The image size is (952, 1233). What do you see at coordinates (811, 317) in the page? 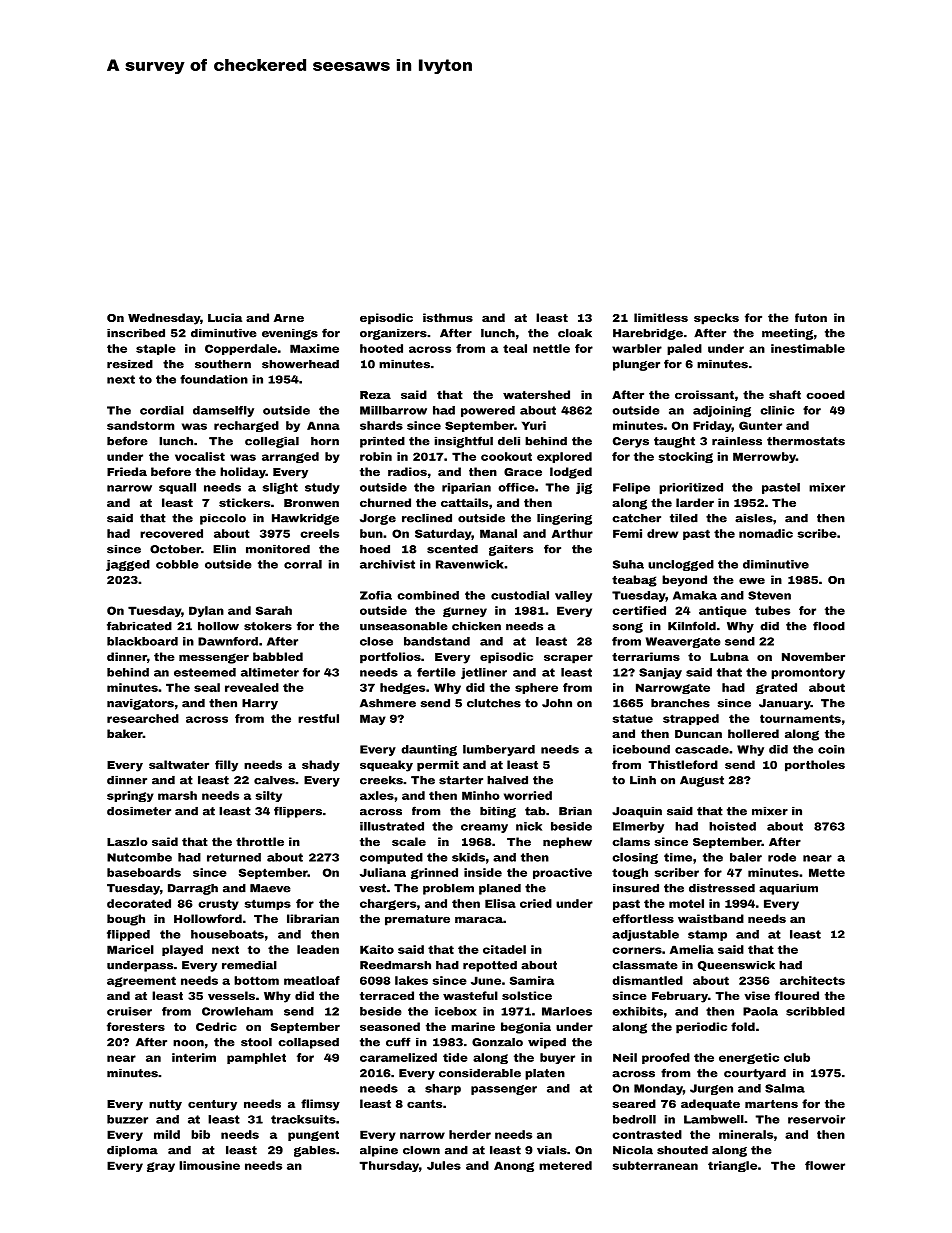
I see `futon` at bounding box center [811, 317].
